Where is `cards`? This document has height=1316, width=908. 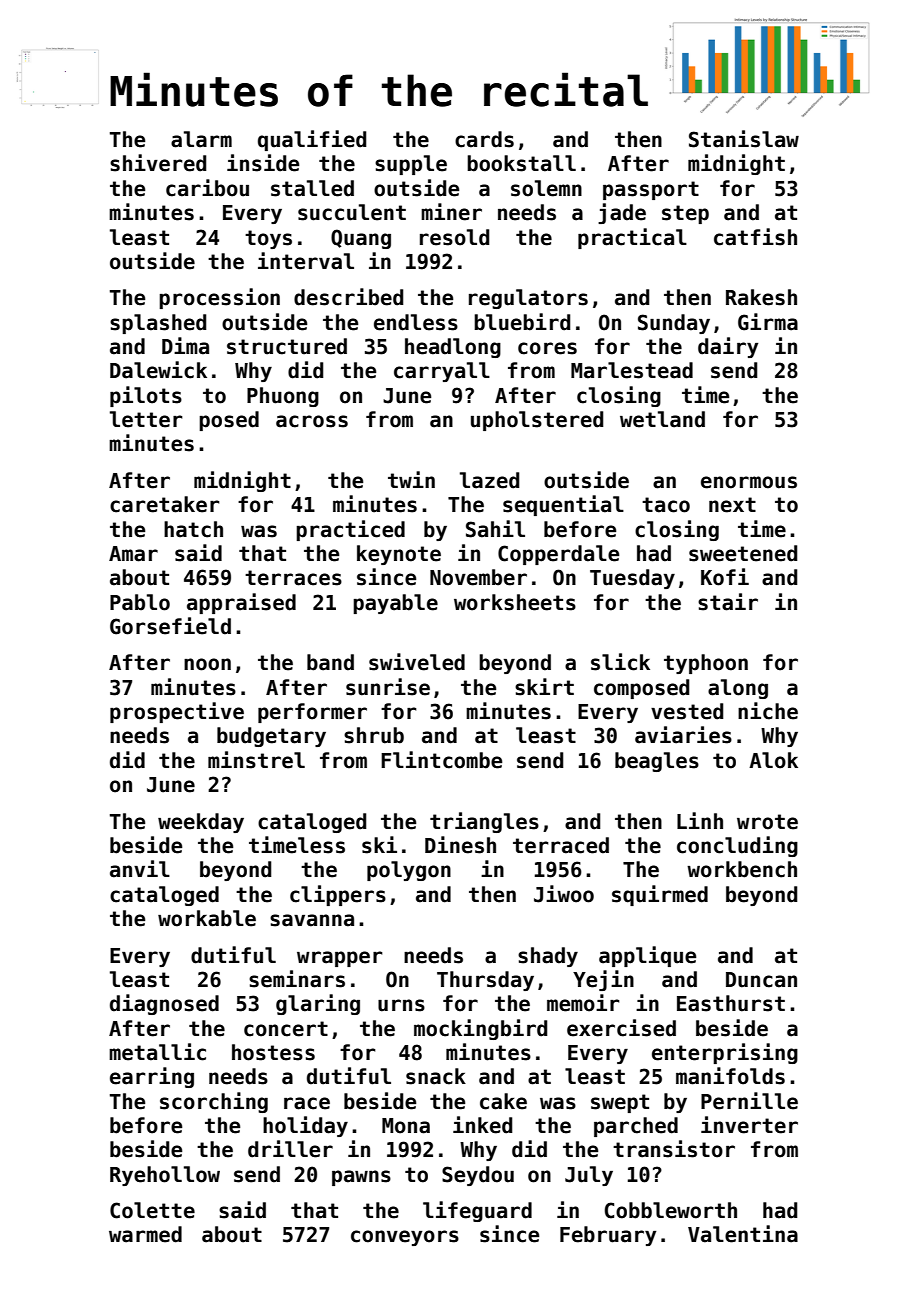
cards is located at coordinates (484, 139).
